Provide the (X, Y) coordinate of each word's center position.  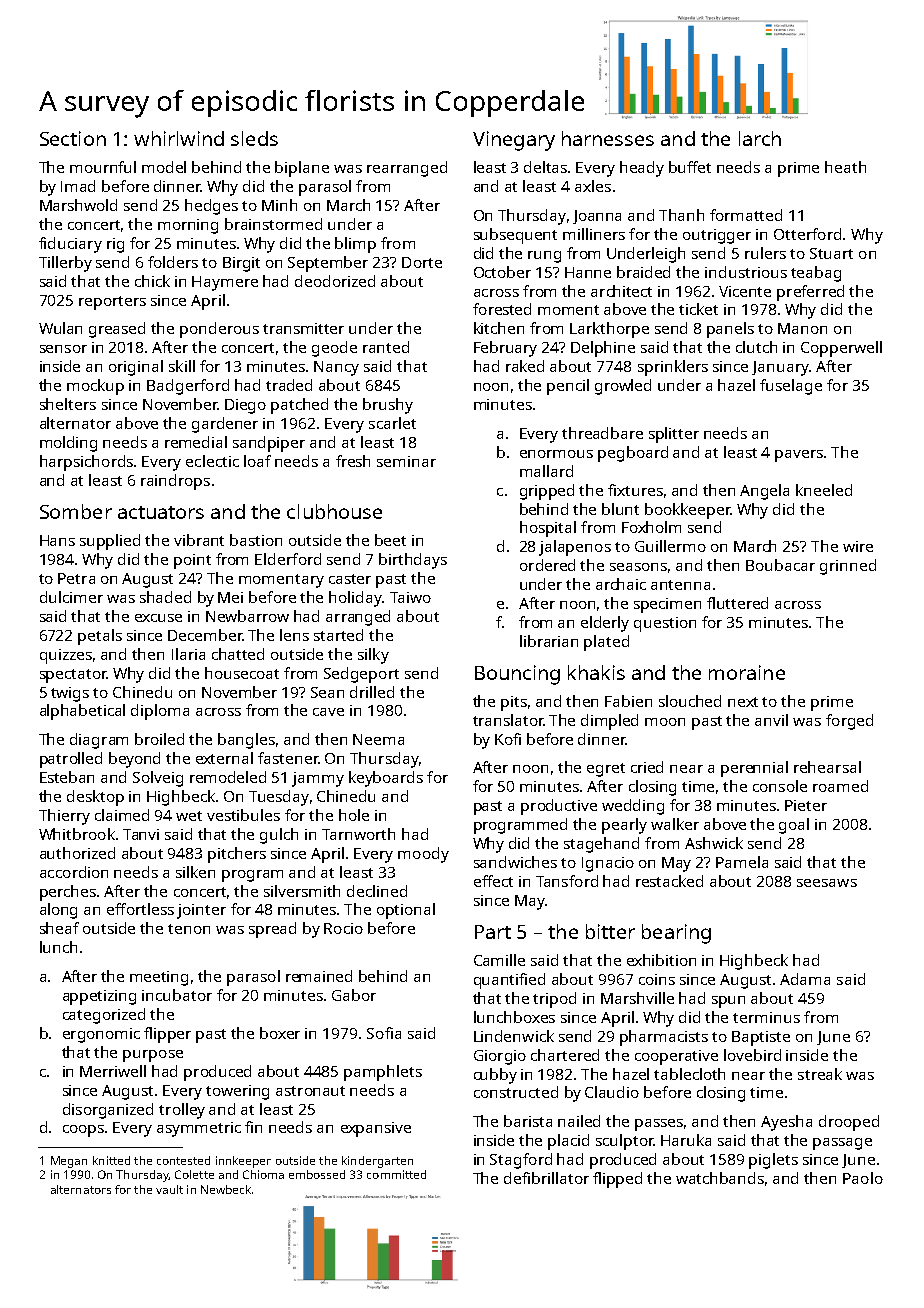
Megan (69, 1162)
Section (73, 138)
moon (665, 722)
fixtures (635, 490)
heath (845, 167)
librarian (549, 641)
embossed (317, 1174)
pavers (799, 456)
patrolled (71, 760)
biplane (302, 169)
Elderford (288, 559)
